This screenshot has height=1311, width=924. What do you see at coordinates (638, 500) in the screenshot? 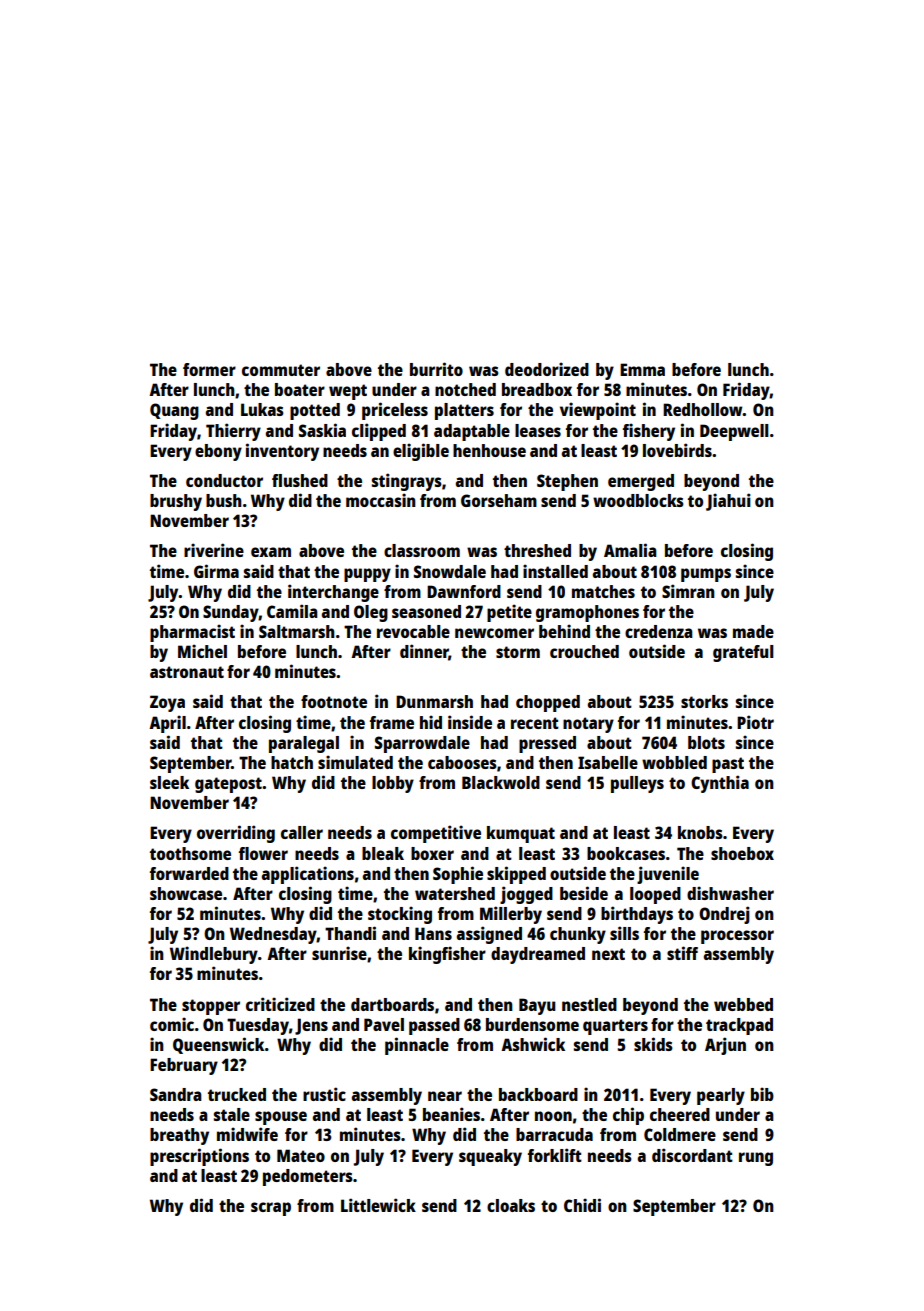
I see `woodblocks` at bounding box center [638, 500].
